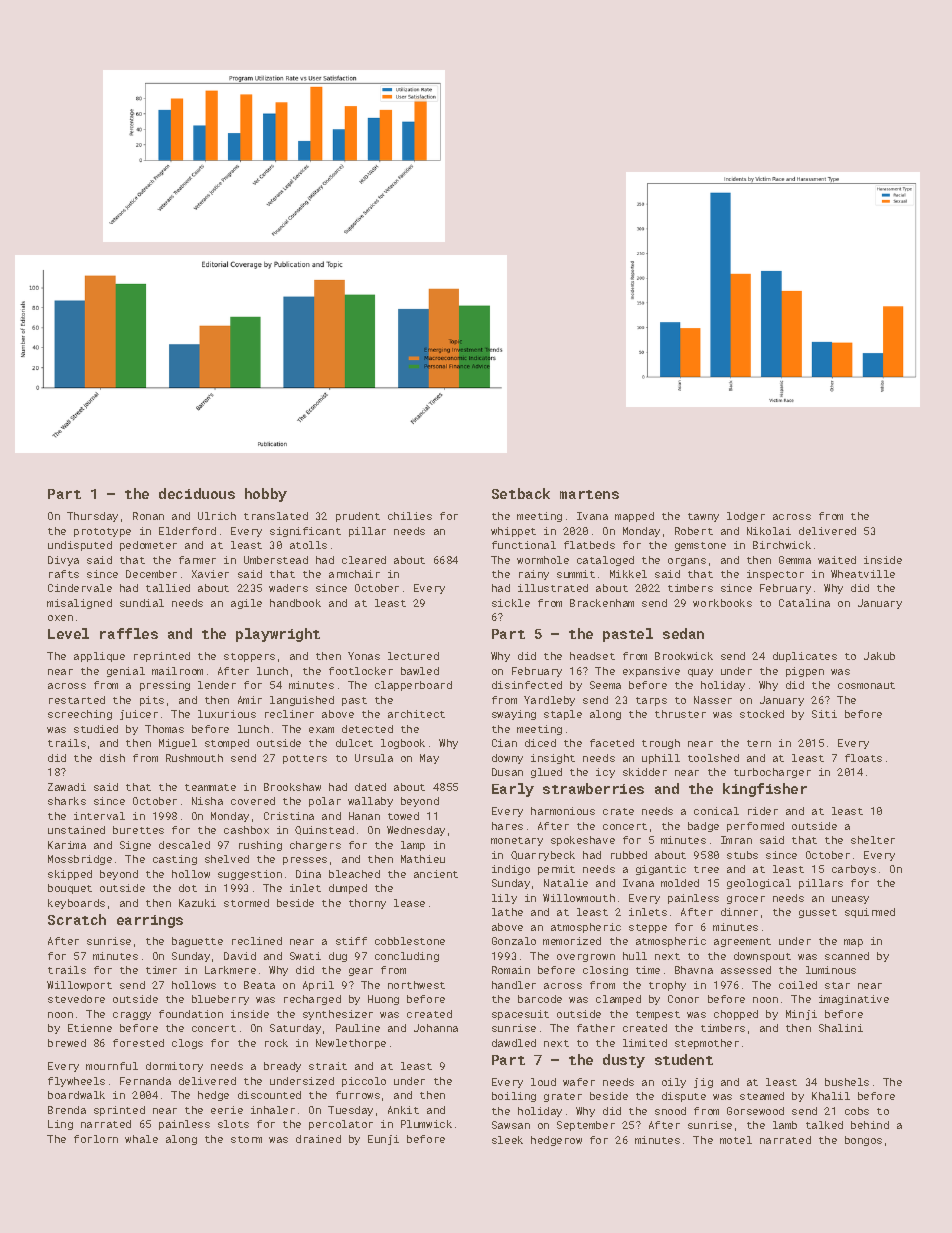 Image resolution: width=952 pixels, height=1233 pixels. What do you see at coordinates (863, 758) in the page?
I see `floats` at bounding box center [863, 758].
